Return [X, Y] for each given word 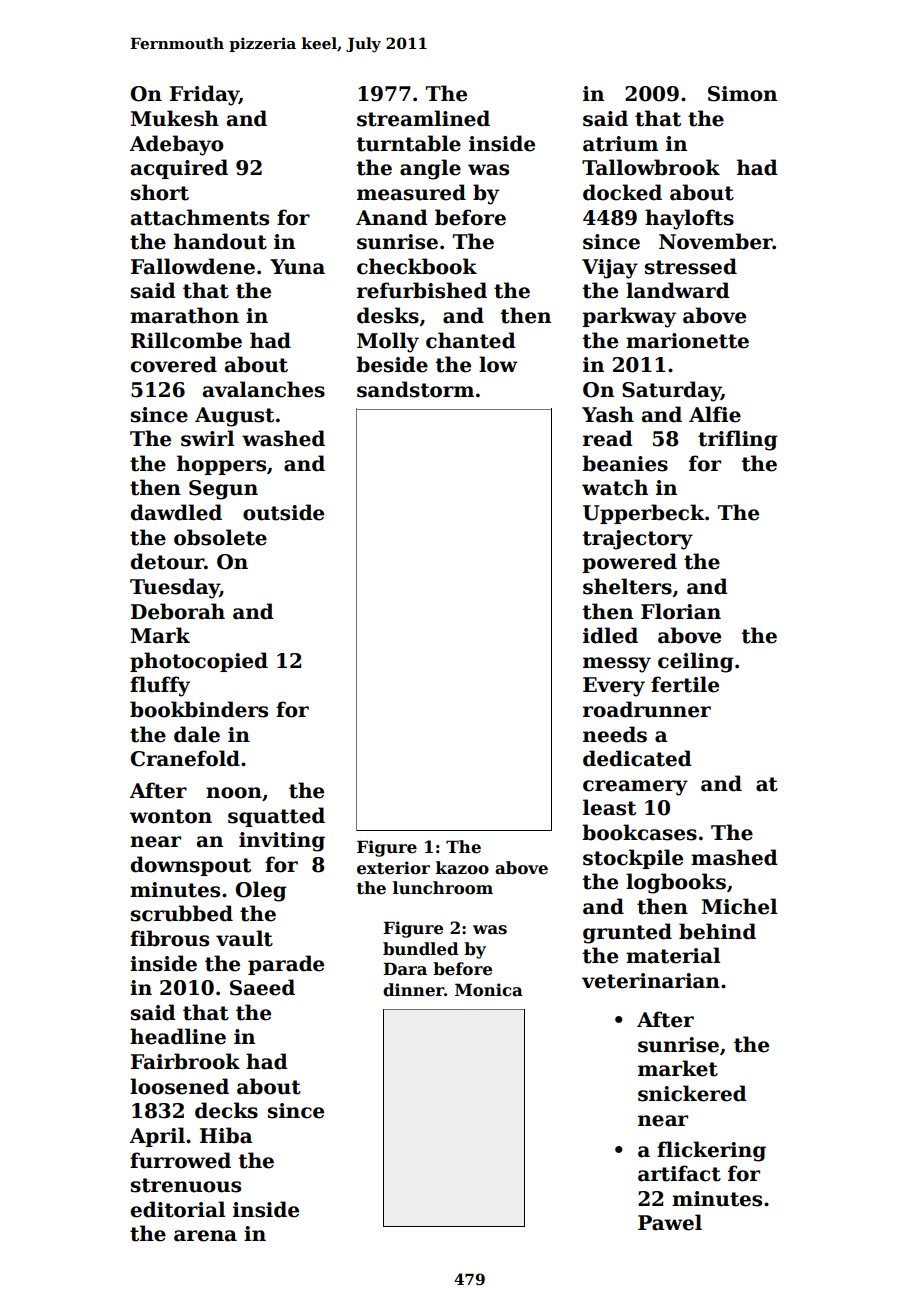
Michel [739, 906]
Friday [204, 95]
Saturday [671, 391]
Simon [742, 94]
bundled [421, 949]
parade [286, 965]
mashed [734, 857]
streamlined [423, 118]
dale [197, 734]
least [609, 807]
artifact [679, 1173]
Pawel [670, 1222]
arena [205, 1236]
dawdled [176, 512]
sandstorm [415, 389]
